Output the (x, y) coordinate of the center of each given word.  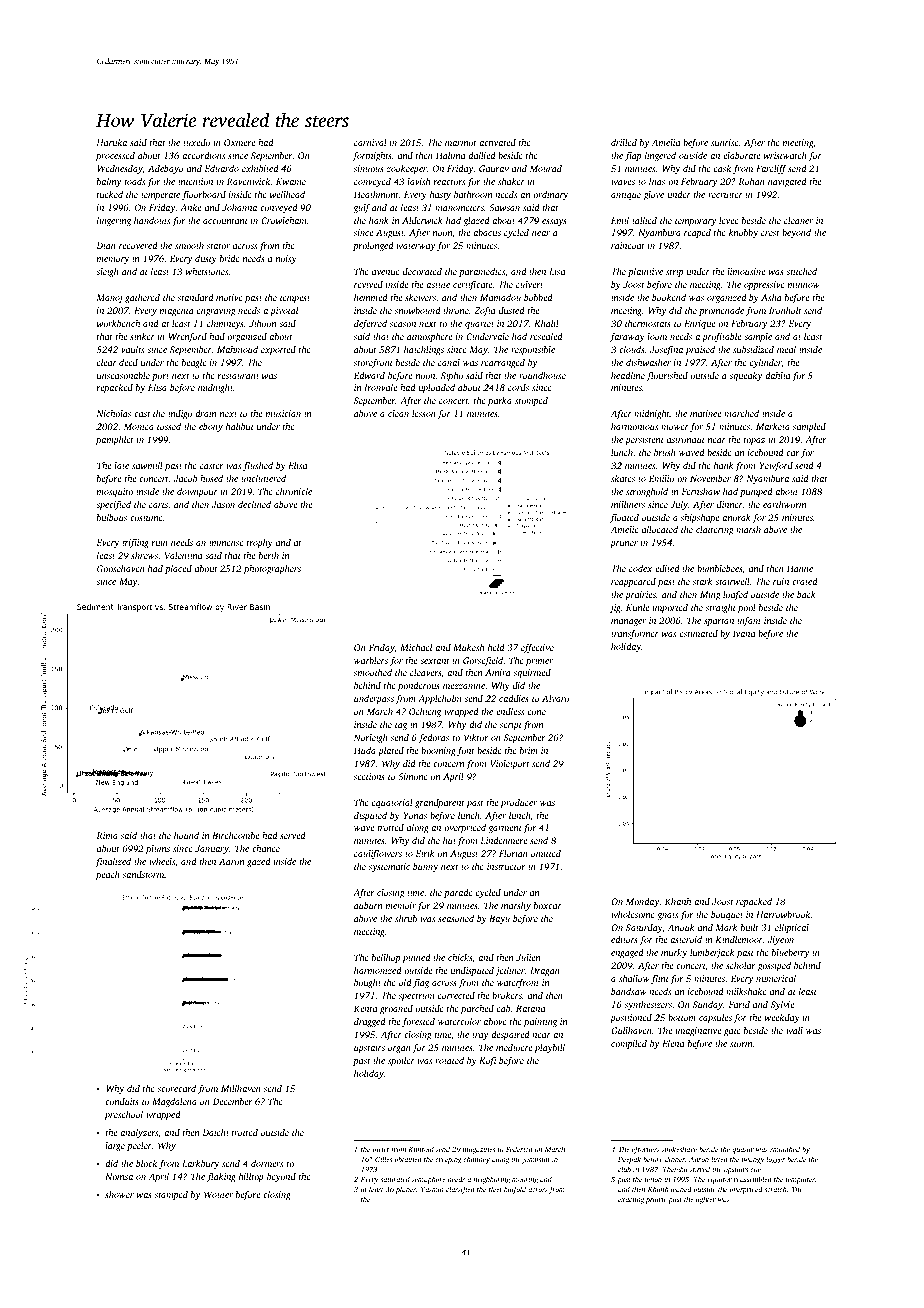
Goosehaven (121, 568)
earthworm (784, 504)
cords (518, 387)
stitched (801, 271)
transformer (635, 634)
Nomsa (119, 1176)
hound (186, 835)
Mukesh (468, 647)
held (496, 647)
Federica (519, 1149)
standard (196, 297)
